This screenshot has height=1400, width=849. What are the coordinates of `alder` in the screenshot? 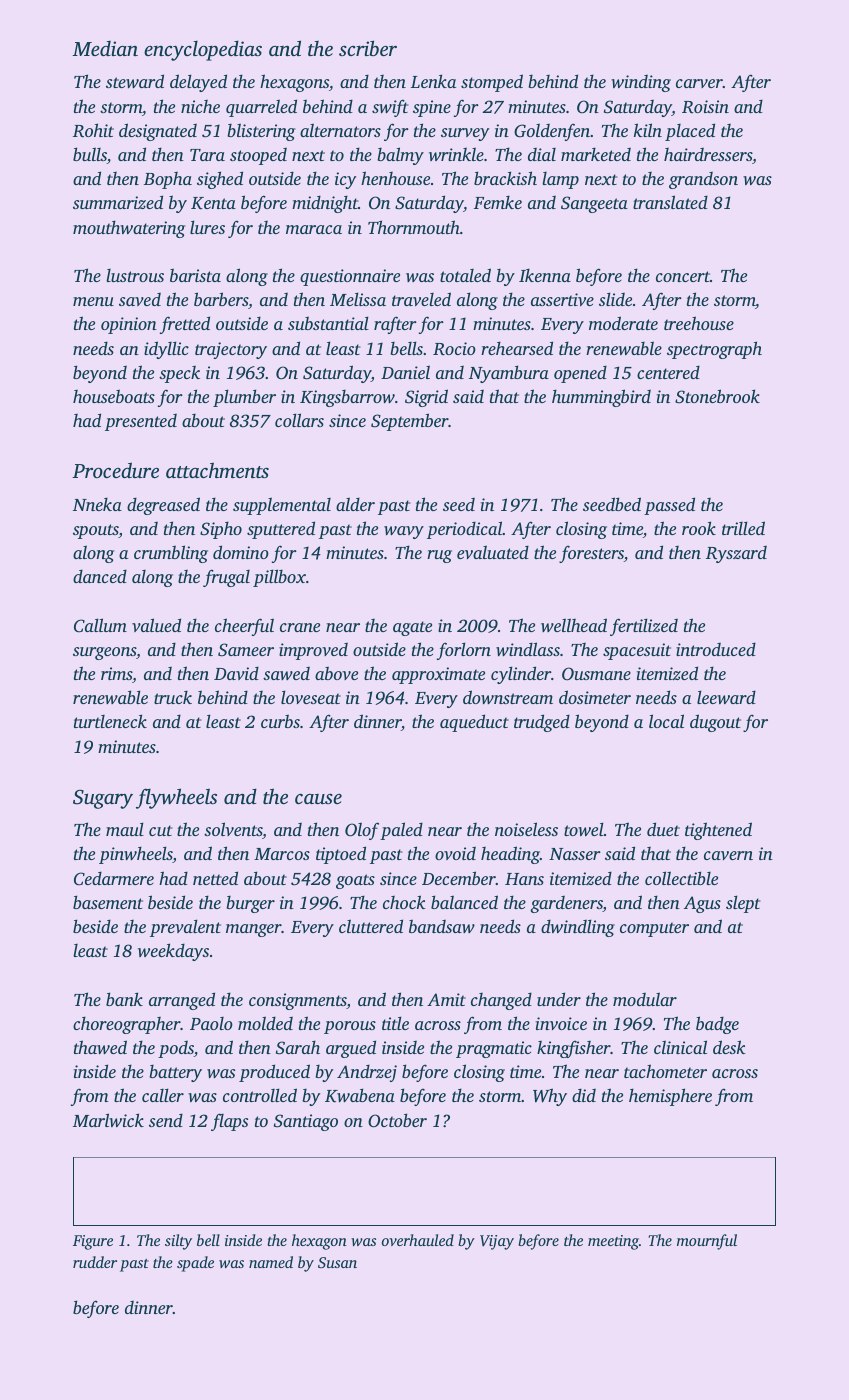 It's located at (355, 504).
